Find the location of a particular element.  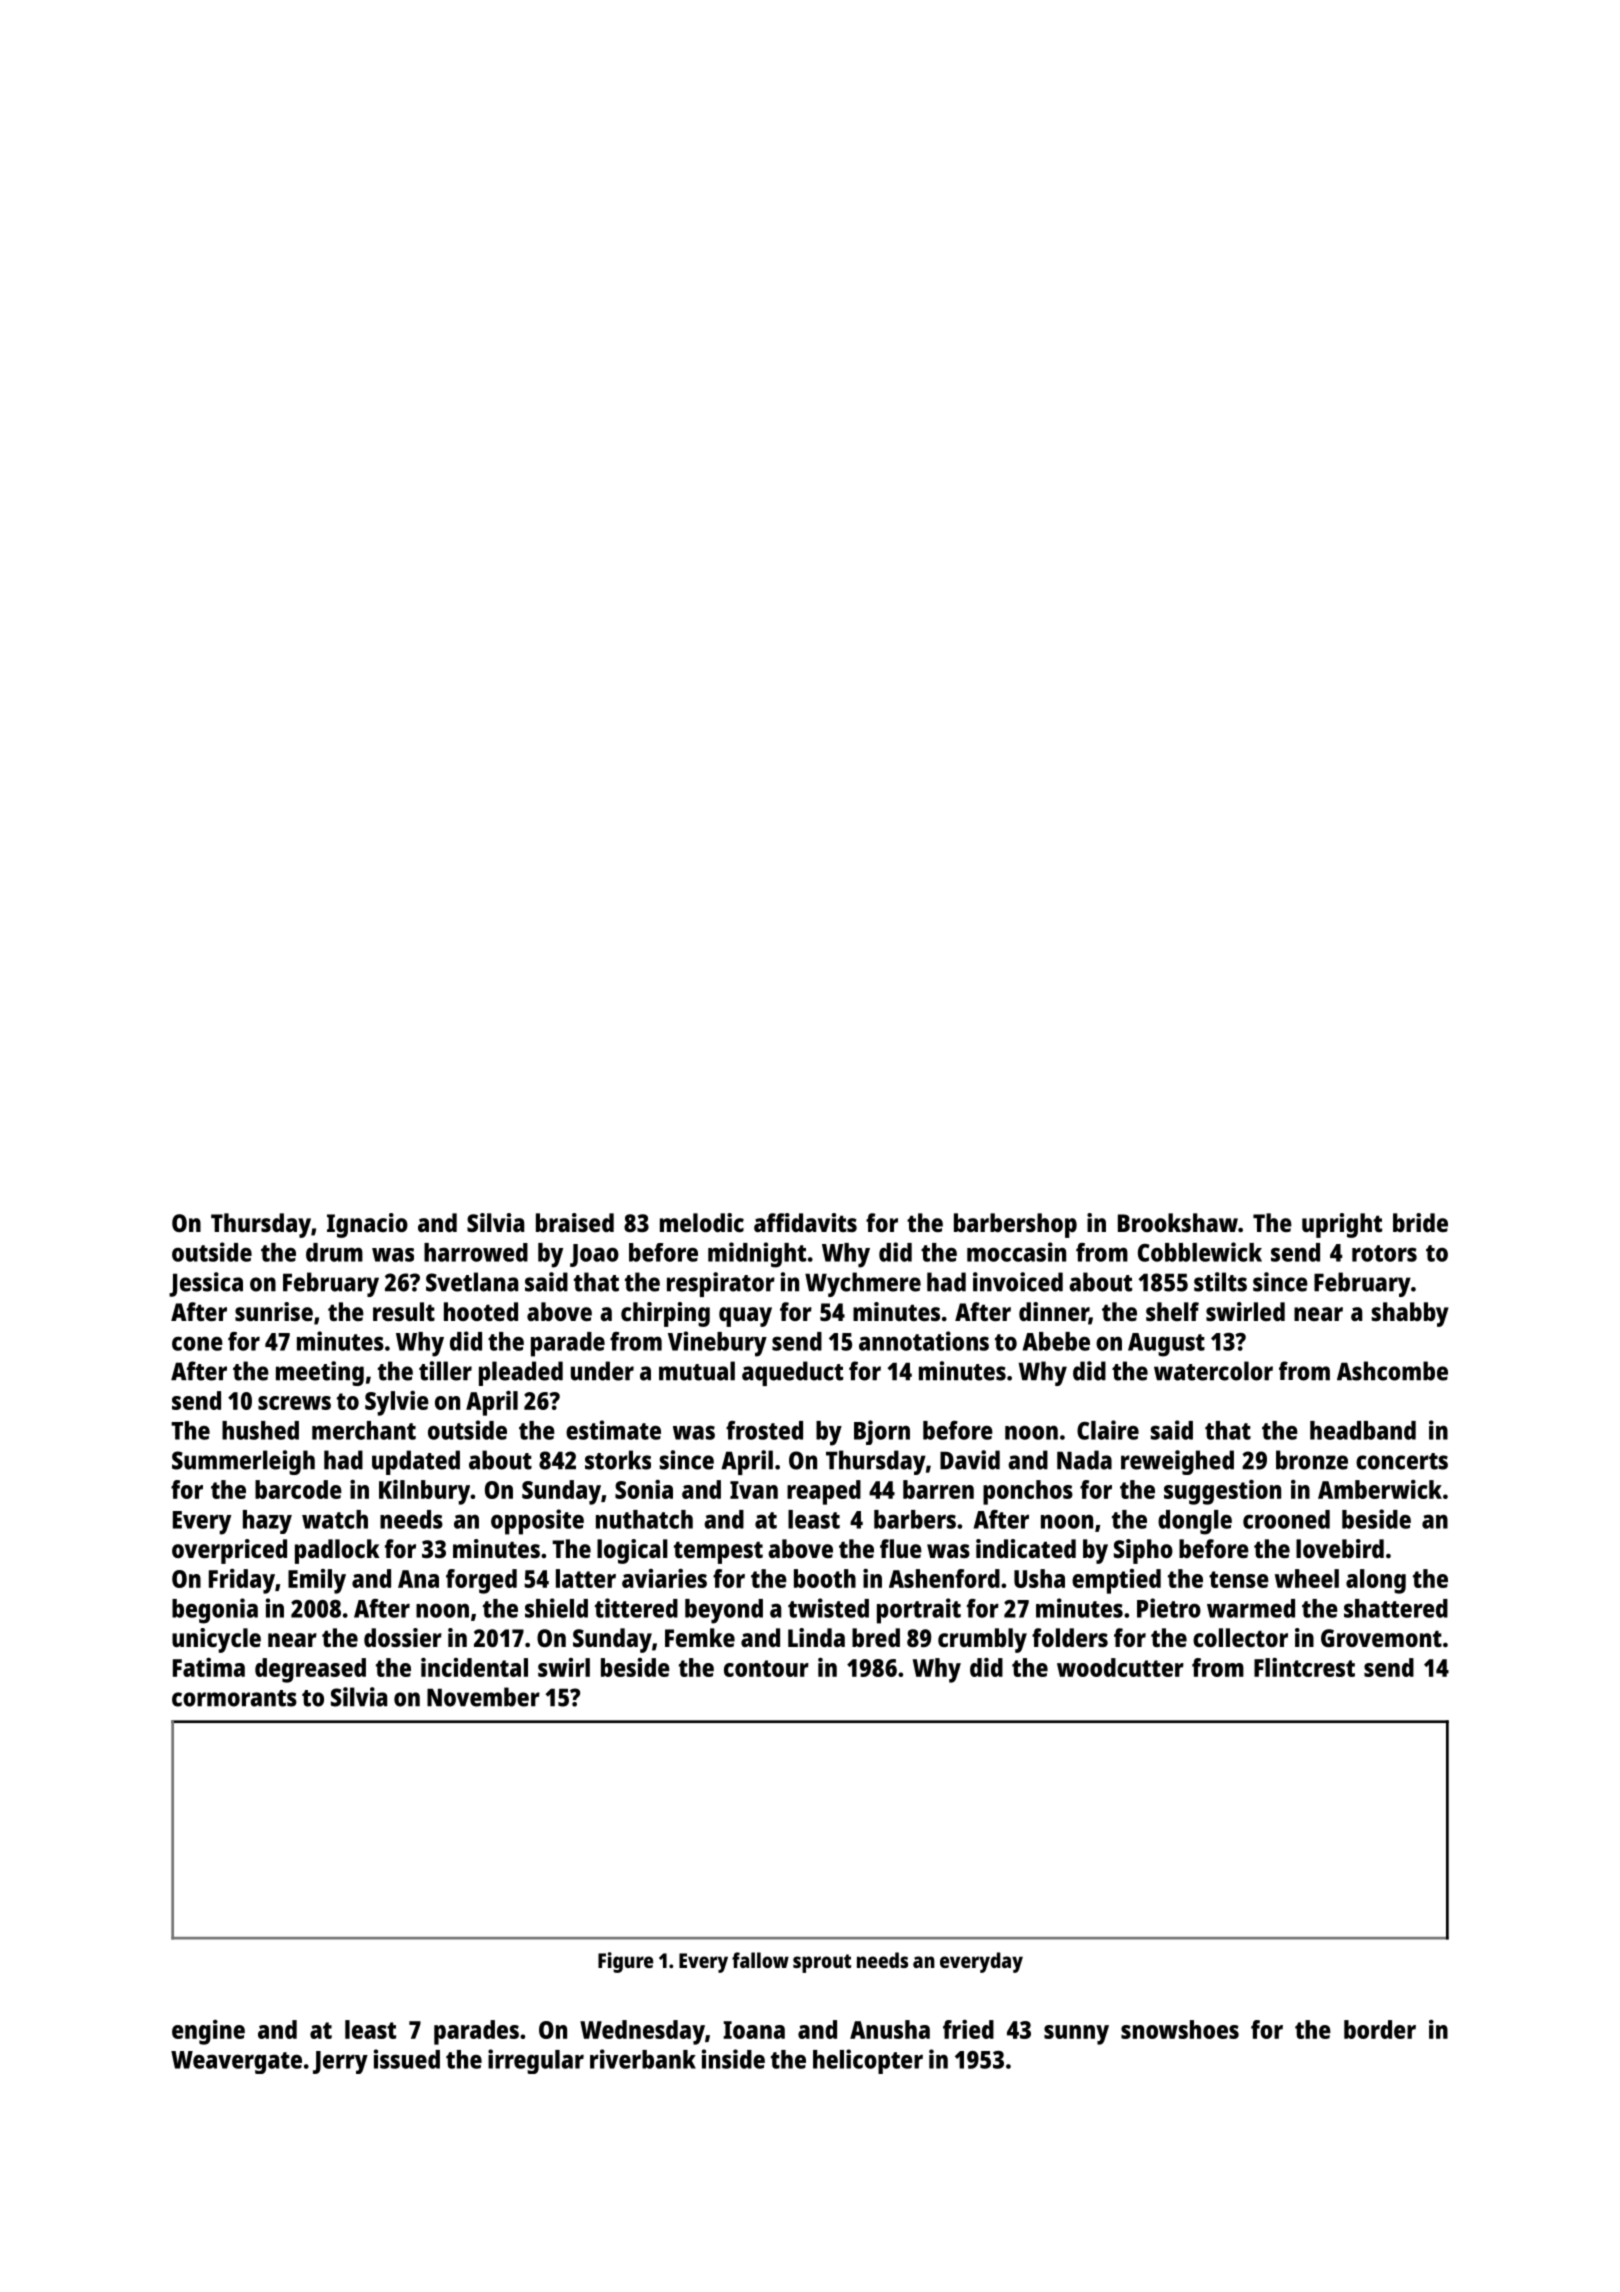

shabby is located at coordinates (1410, 1314).
